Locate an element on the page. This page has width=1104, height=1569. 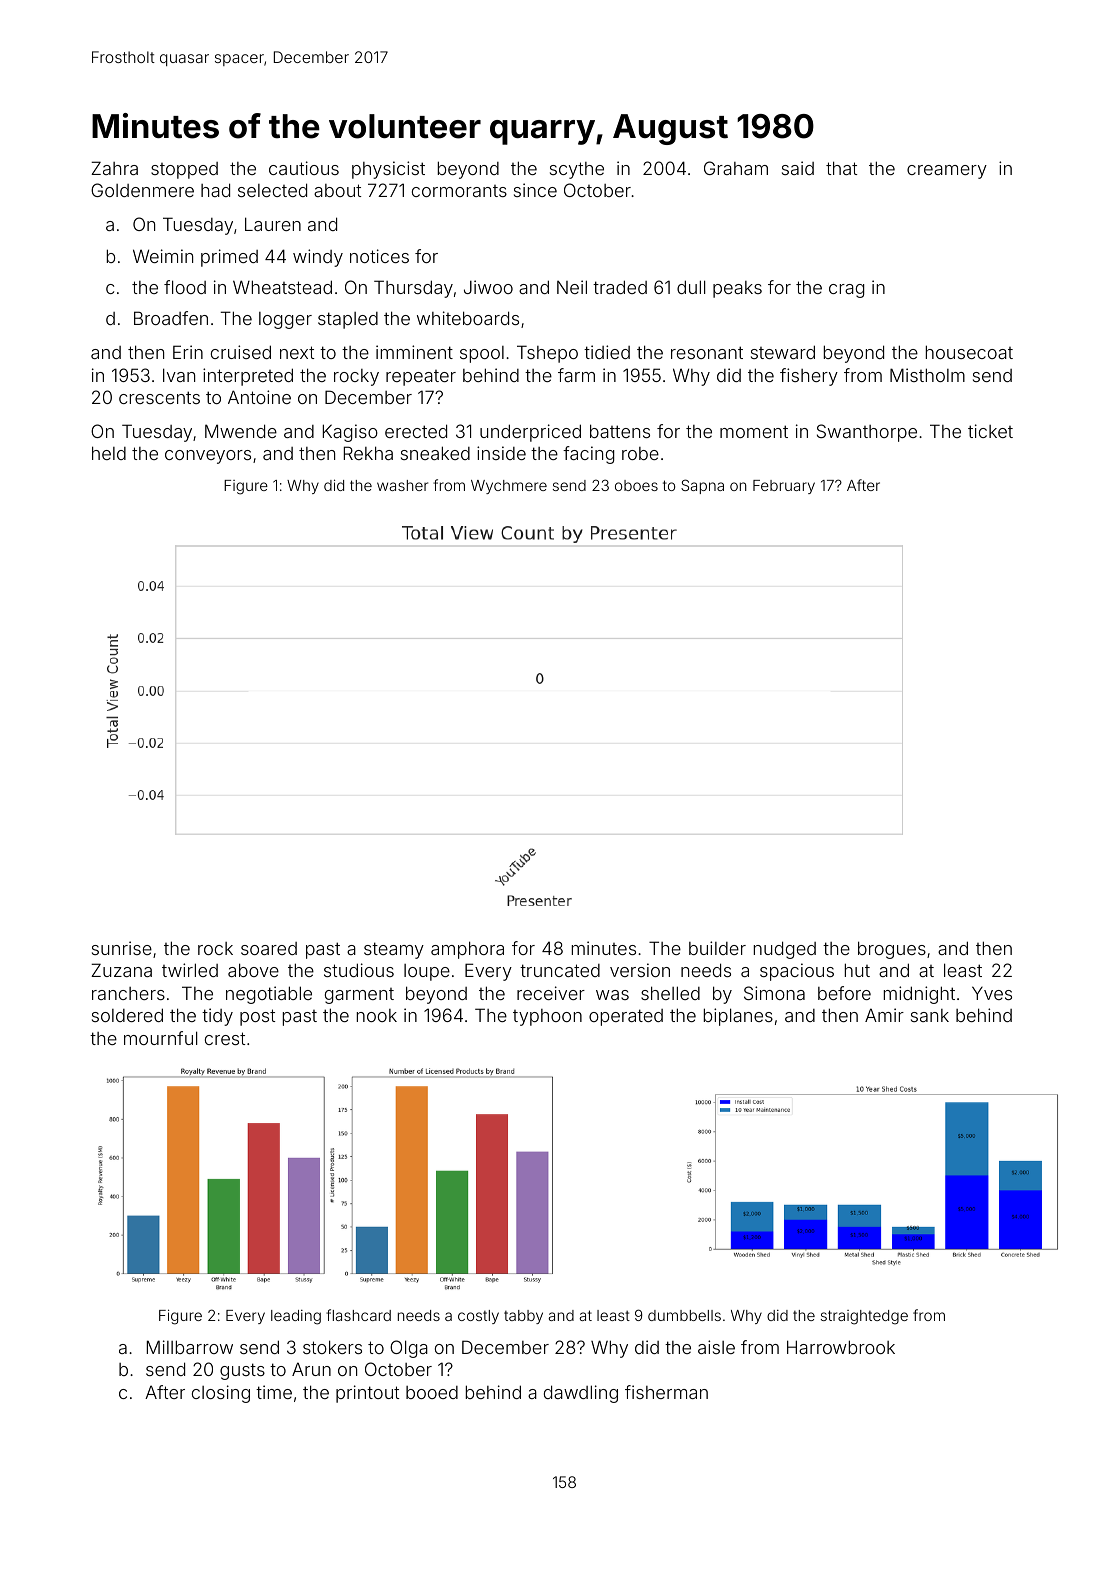
Zahra is located at coordinates (114, 168).
